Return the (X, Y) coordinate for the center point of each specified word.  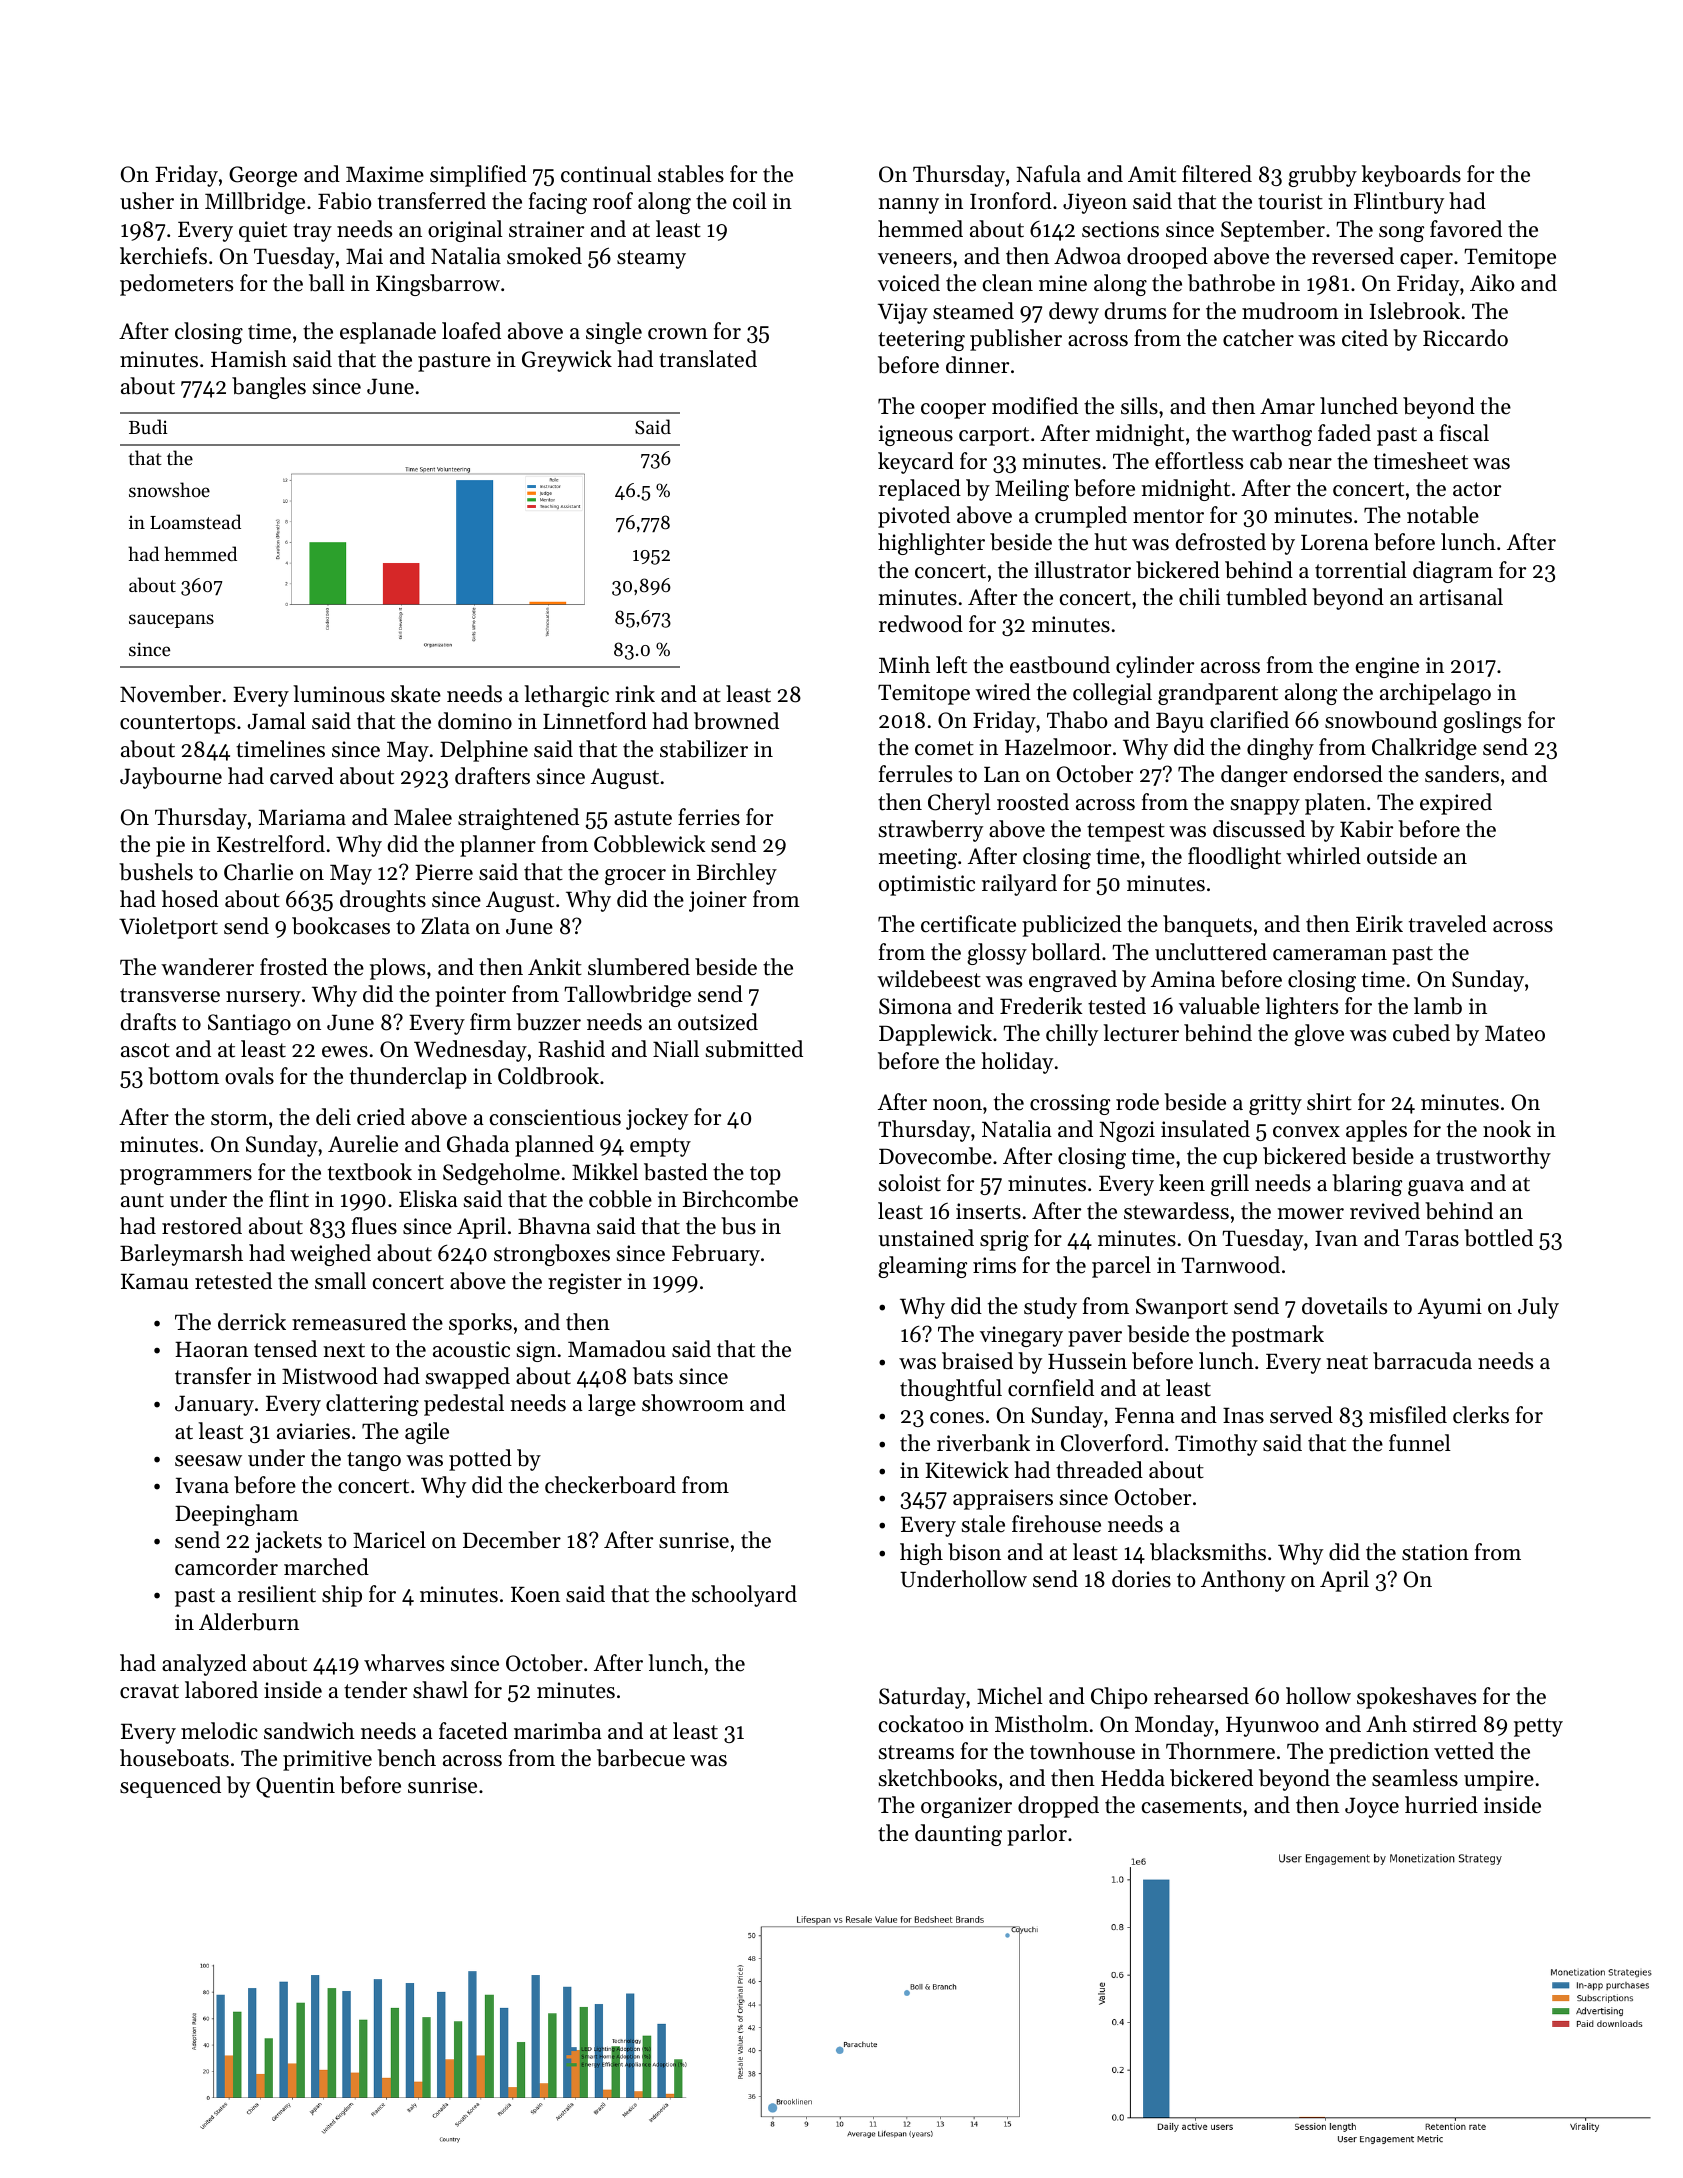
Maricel (389, 1540)
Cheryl (959, 804)
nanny (908, 206)
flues (374, 1226)
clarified (1249, 720)
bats (653, 1376)
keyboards (1411, 176)
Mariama (302, 817)
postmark (1278, 1336)
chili (1199, 597)
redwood (921, 624)
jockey (657, 1119)
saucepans (171, 621)
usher (147, 201)
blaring (1367, 1185)
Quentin (295, 1787)
